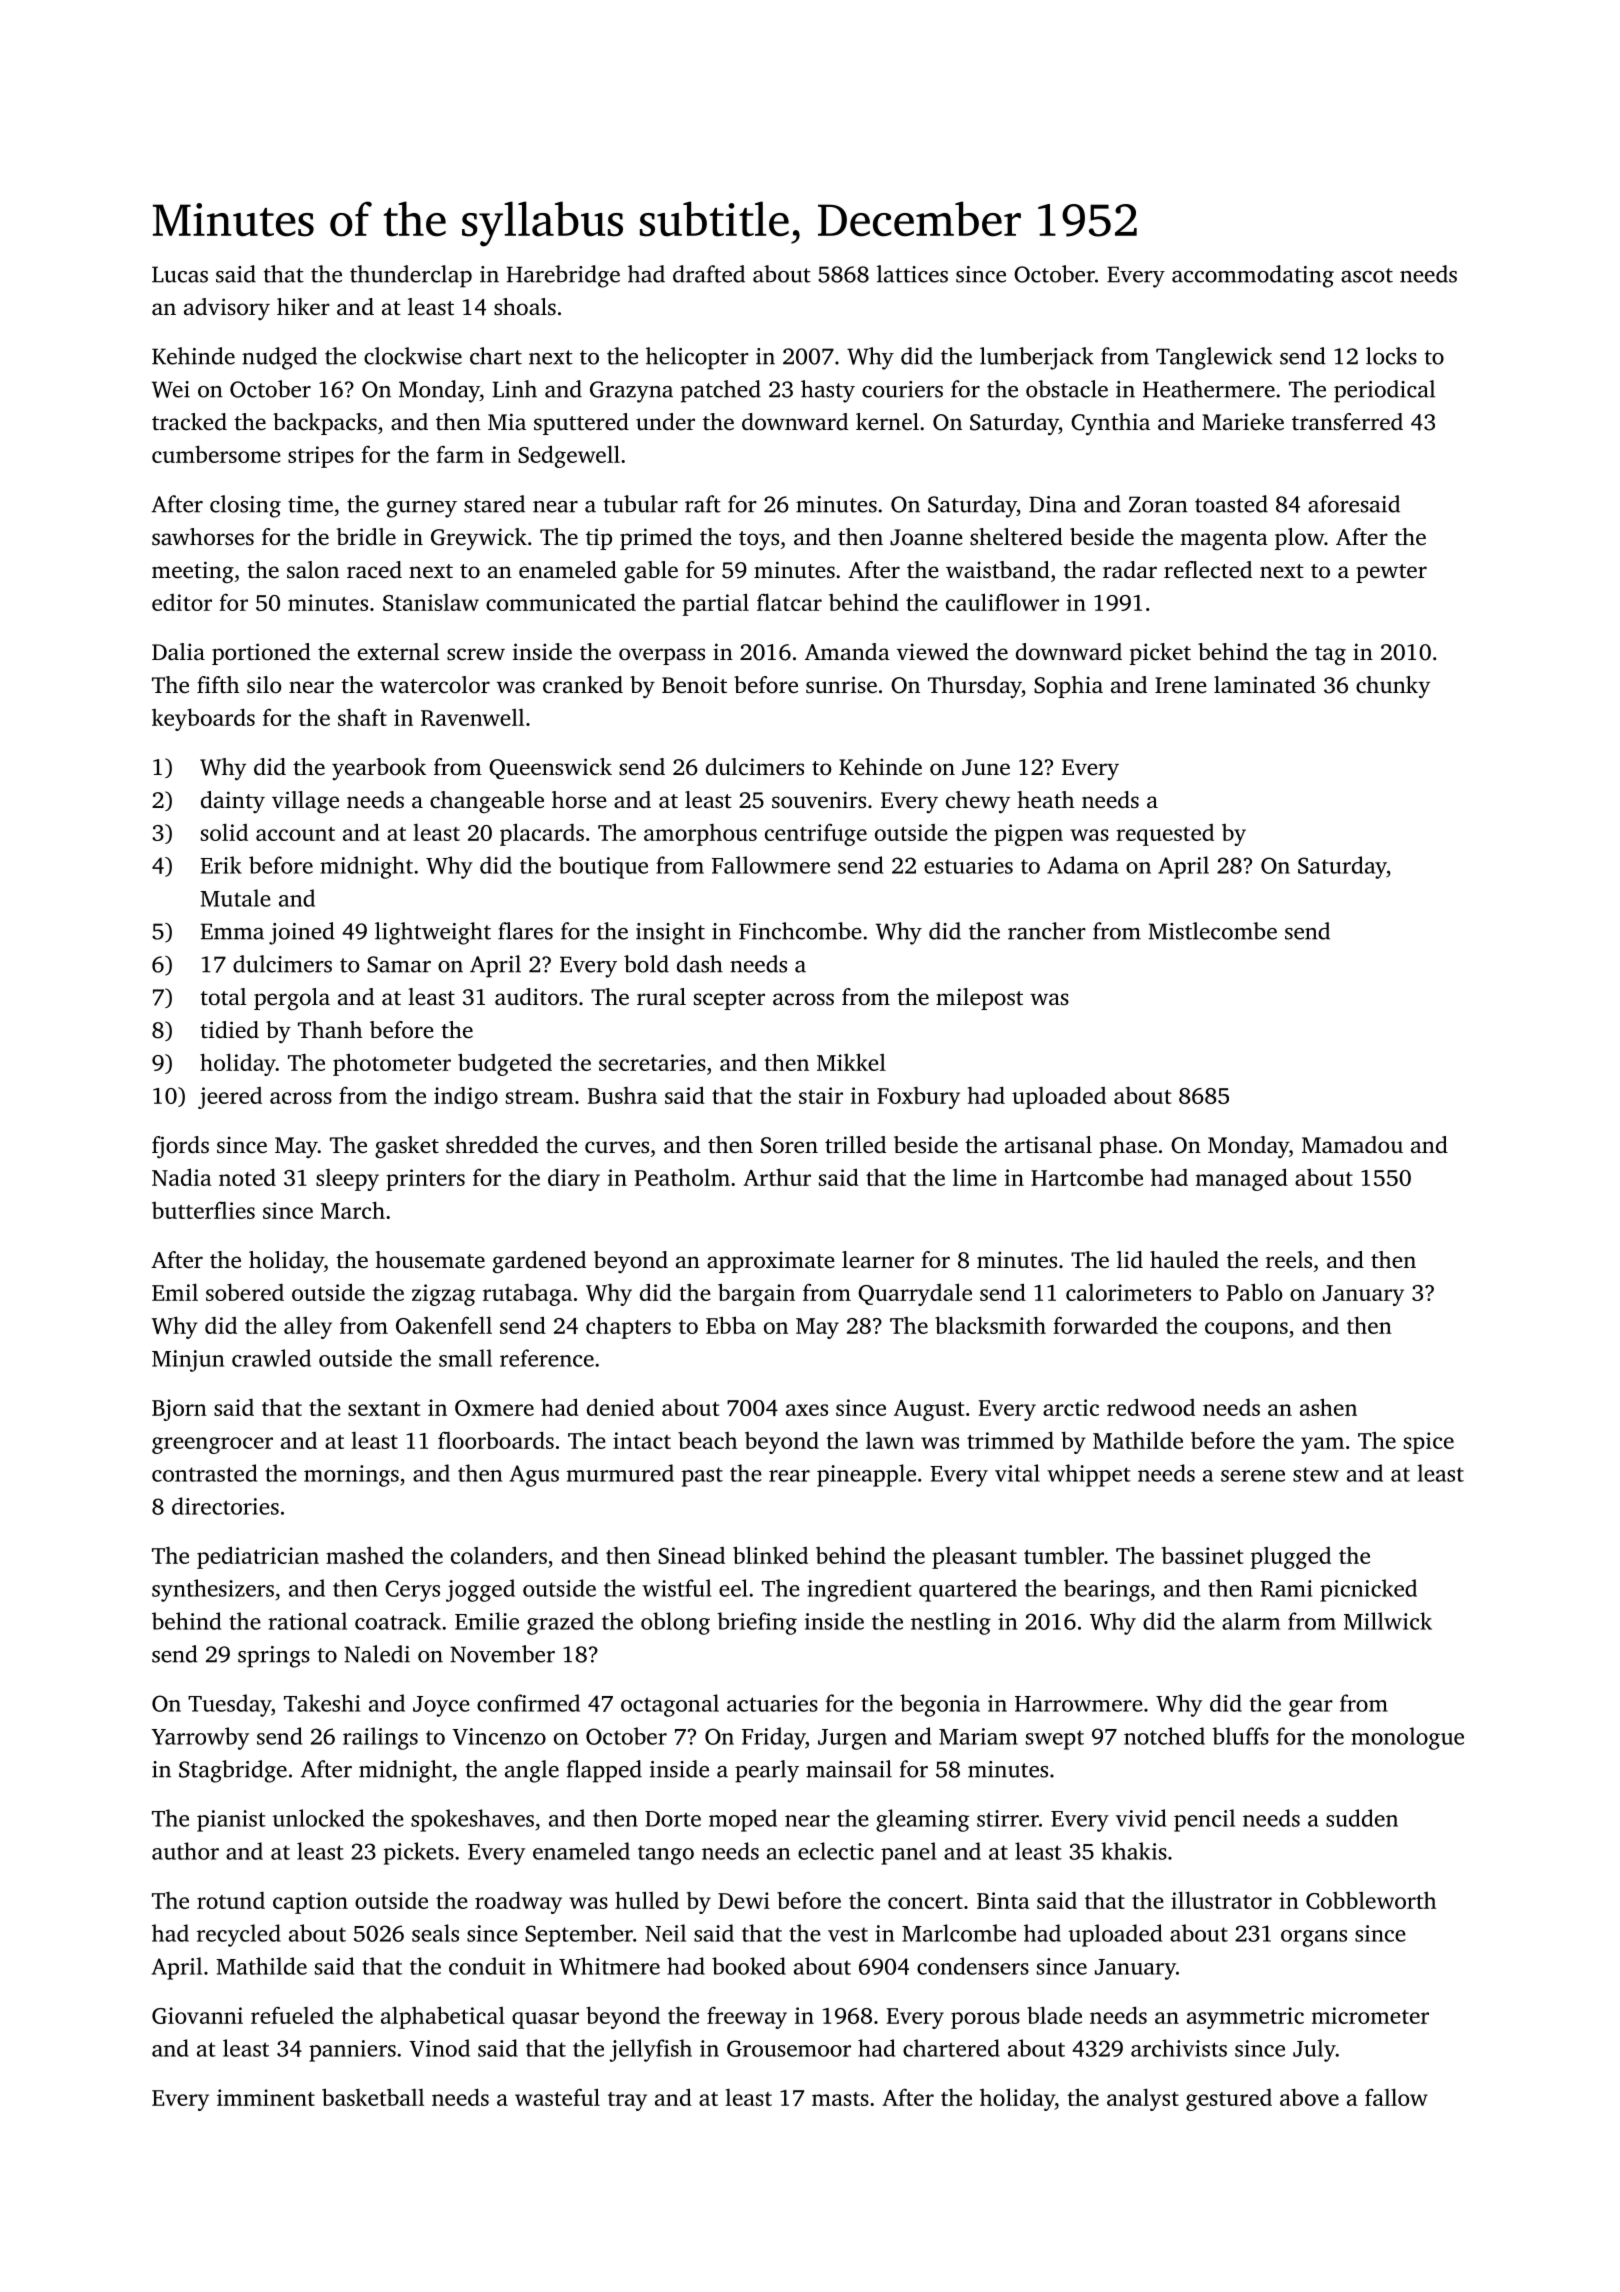 This screenshot has height=2292, width=1620. I want to click on lime, so click(975, 1177).
